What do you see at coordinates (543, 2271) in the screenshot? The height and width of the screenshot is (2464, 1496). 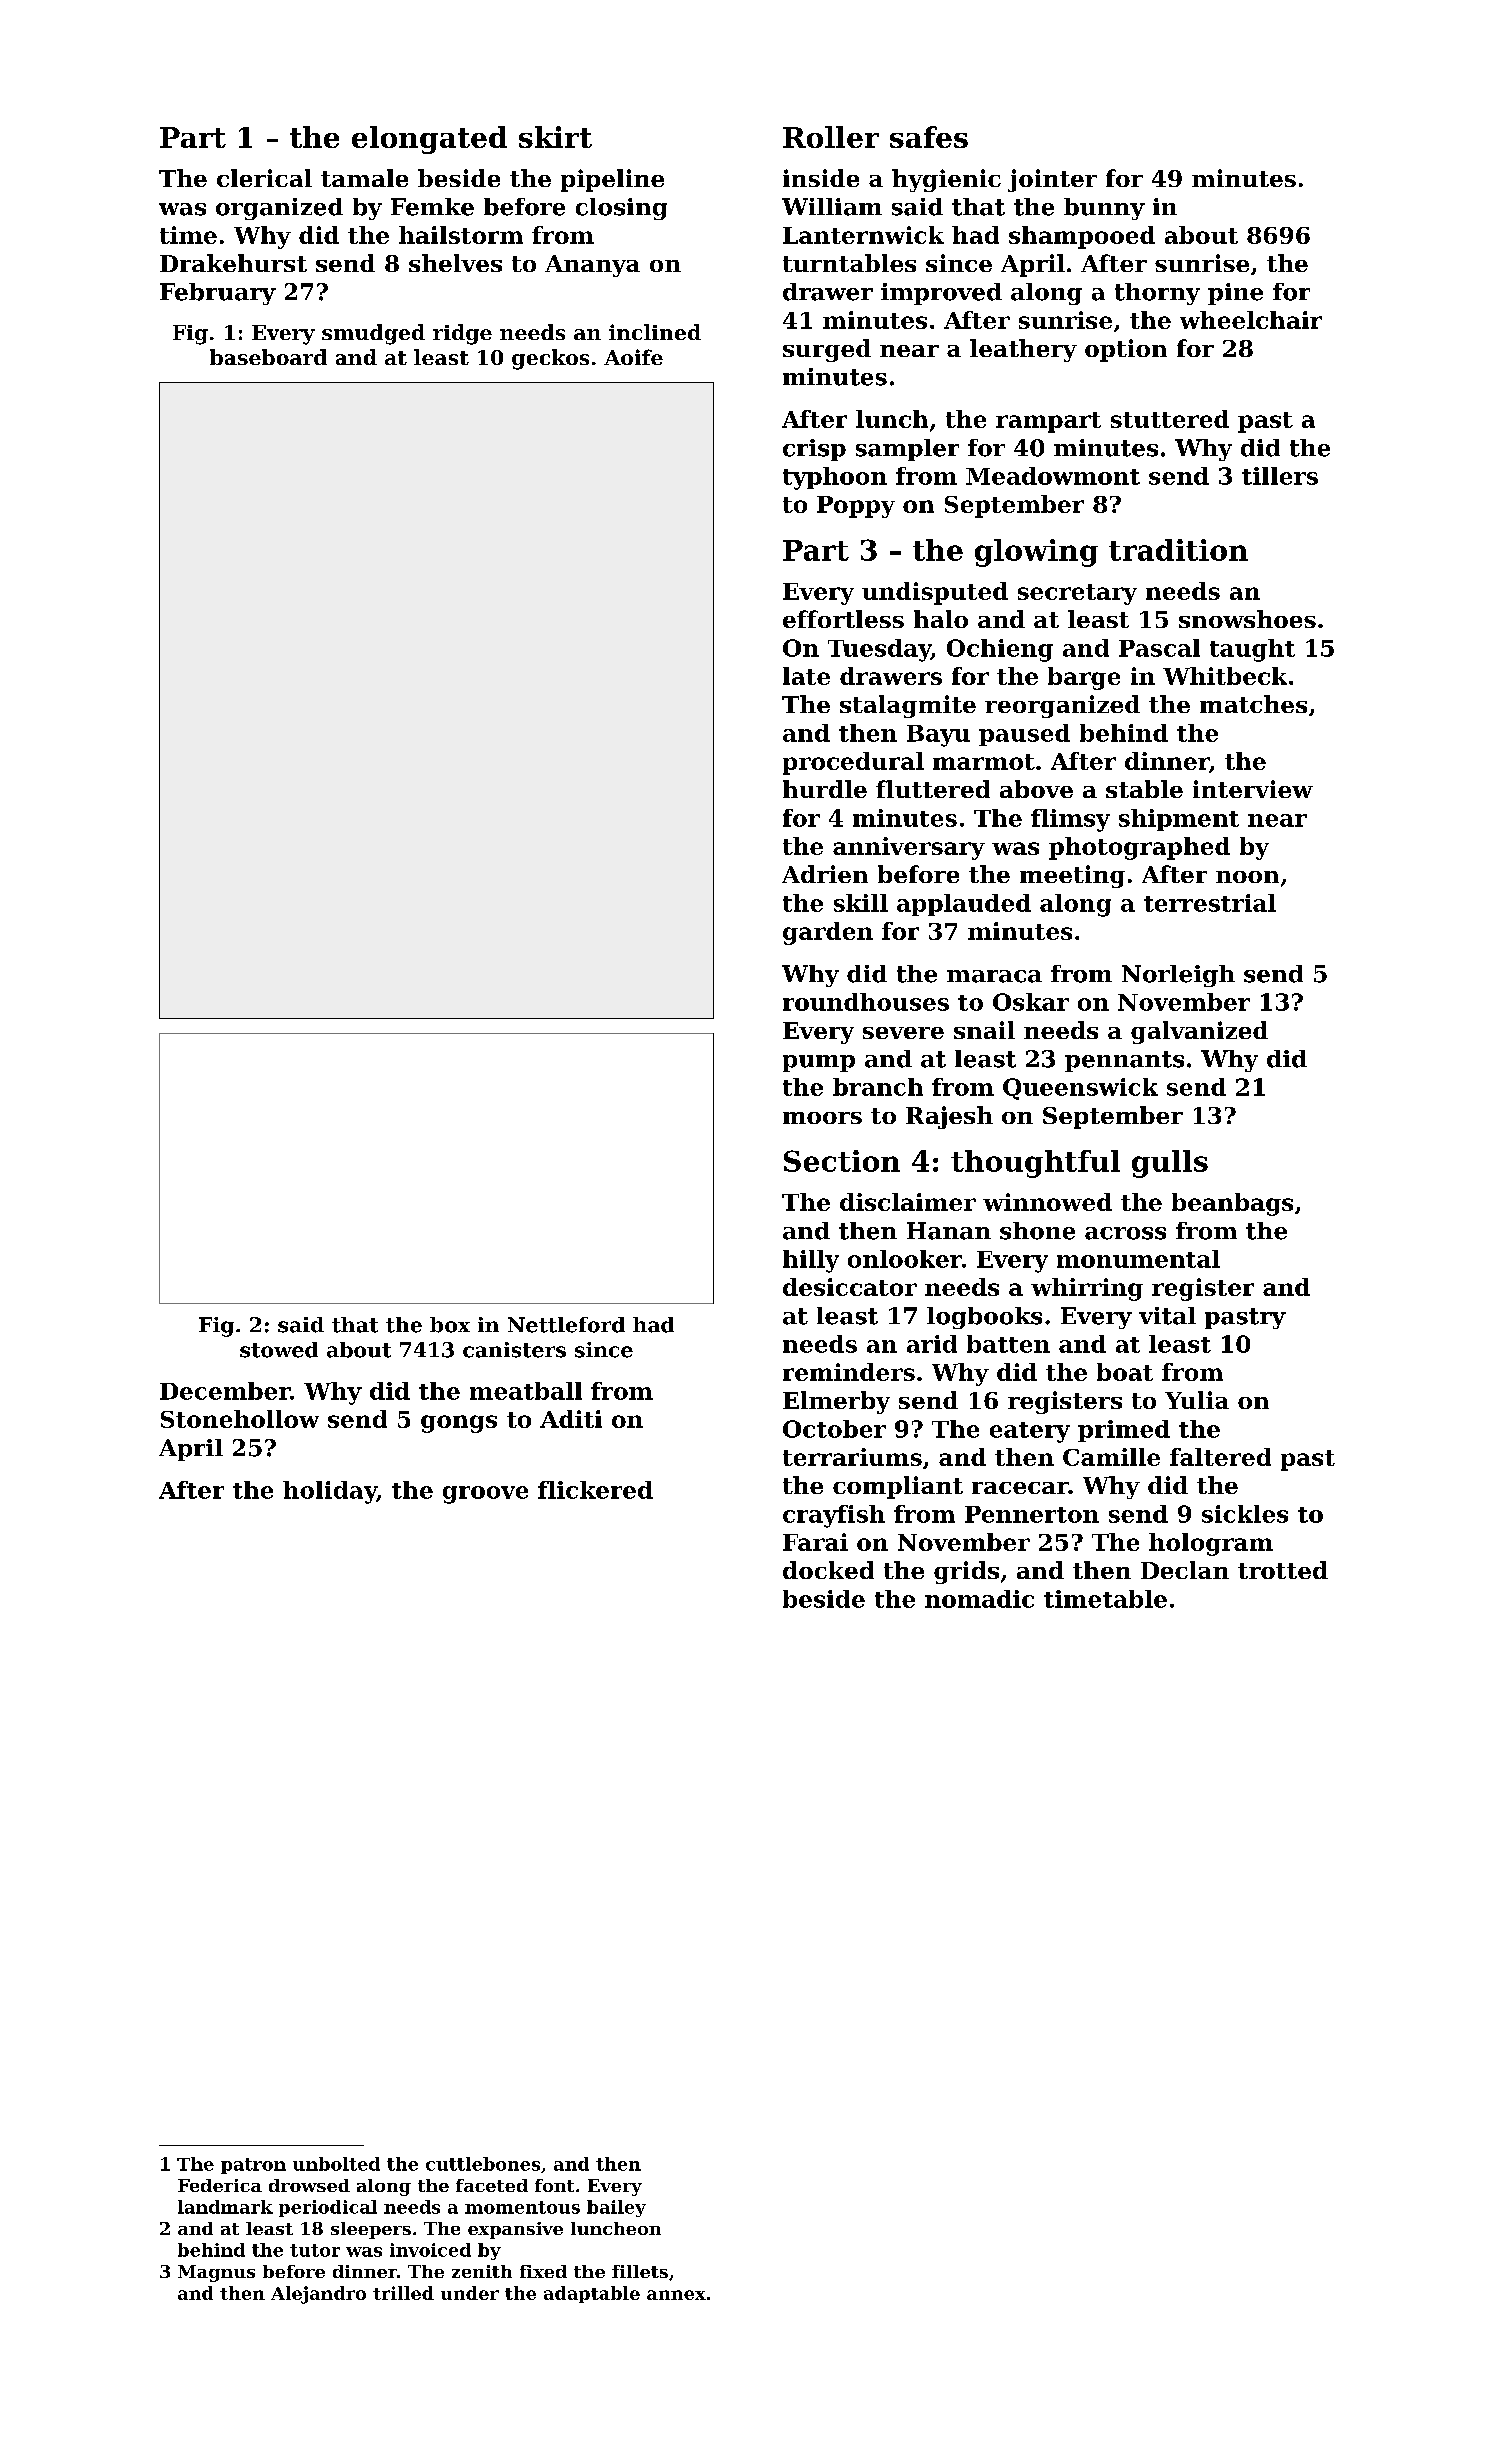 I see `fixed` at bounding box center [543, 2271].
